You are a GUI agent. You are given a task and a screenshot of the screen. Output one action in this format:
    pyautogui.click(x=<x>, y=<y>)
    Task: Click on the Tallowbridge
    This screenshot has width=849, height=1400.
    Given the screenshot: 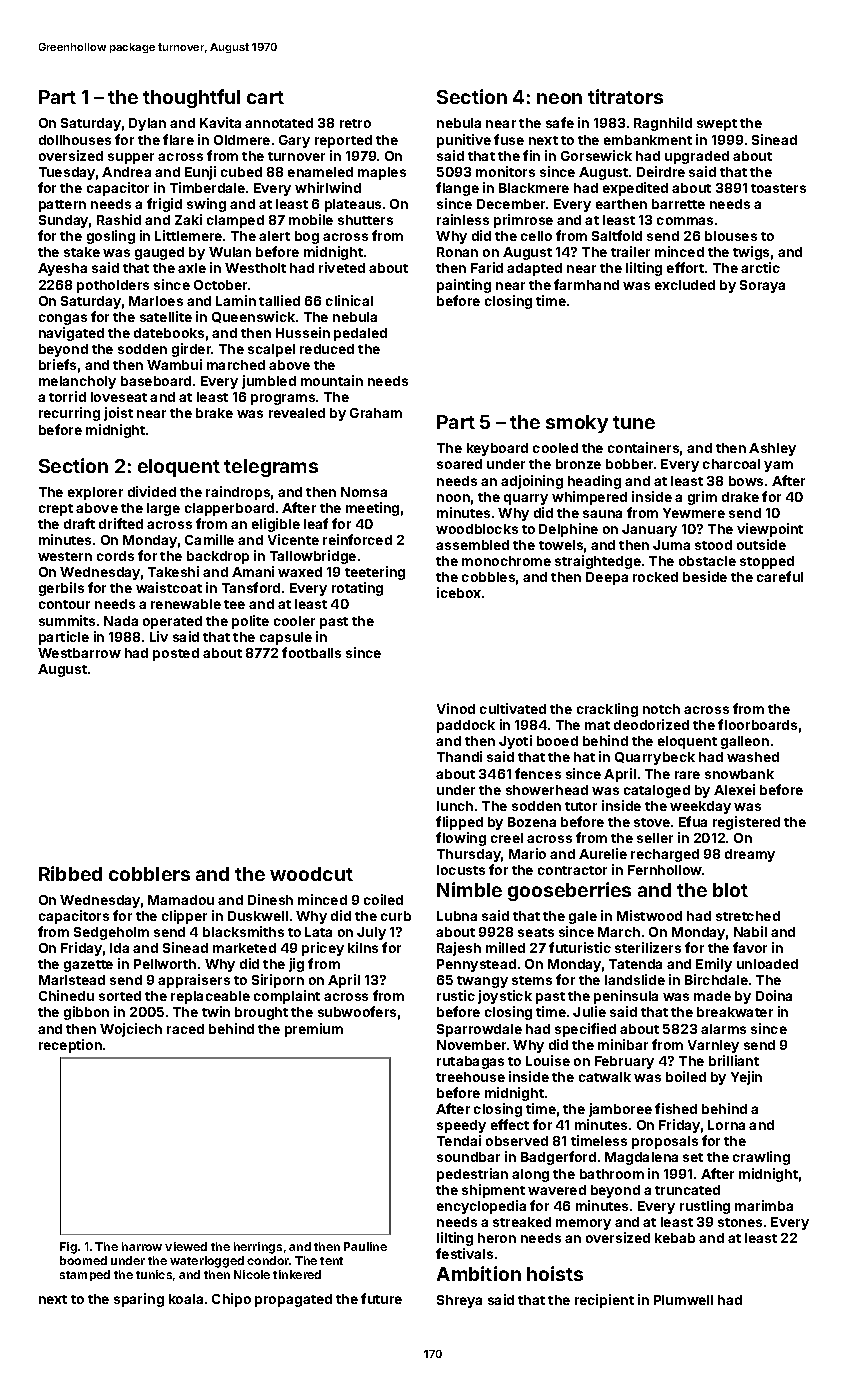 What is the action you would take?
    pyautogui.click(x=313, y=557)
